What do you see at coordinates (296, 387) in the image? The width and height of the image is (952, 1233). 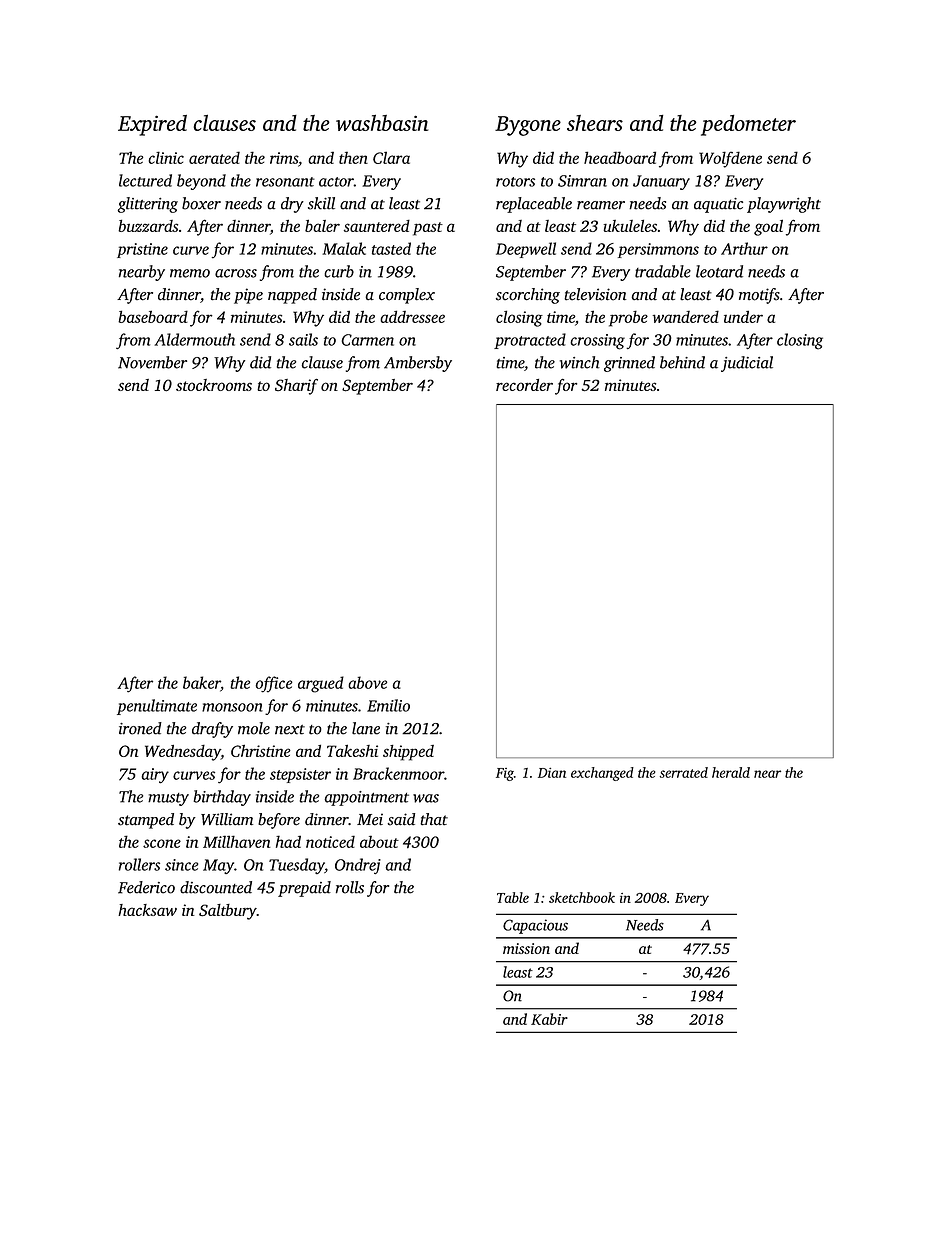 I see `Sharif` at bounding box center [296, 387].
